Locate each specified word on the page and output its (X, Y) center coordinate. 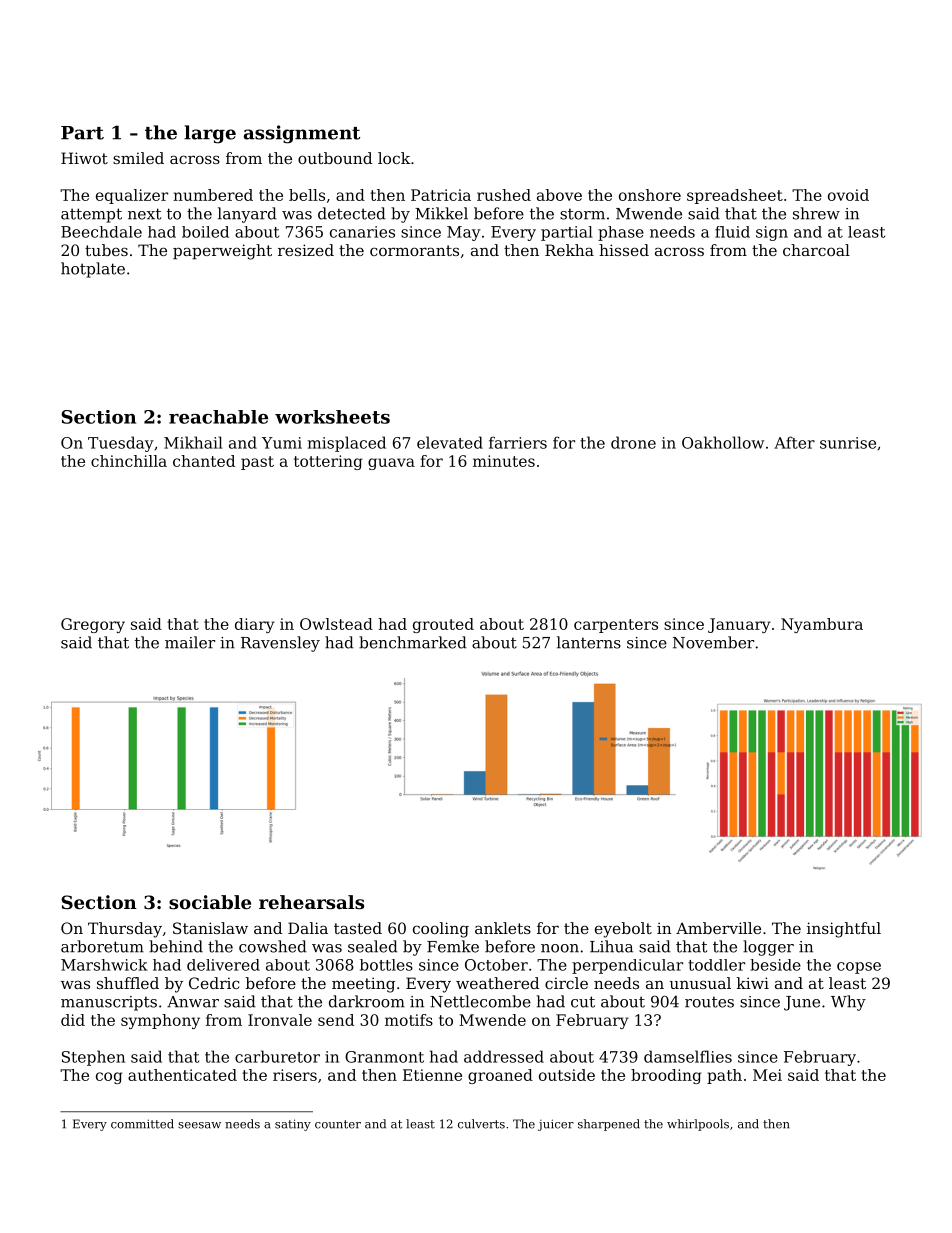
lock (394, 158)
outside (567, 1075)
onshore (650, 195)
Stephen (93, 1058)
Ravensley (280, 644)
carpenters (616, 626)
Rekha (569, 250)
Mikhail (193, 442)
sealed (373, 946)
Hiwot (84, 158)
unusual (700, 983)
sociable (210, 902)
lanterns (589, 642)
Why (848, 1003)
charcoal (816, 250)
